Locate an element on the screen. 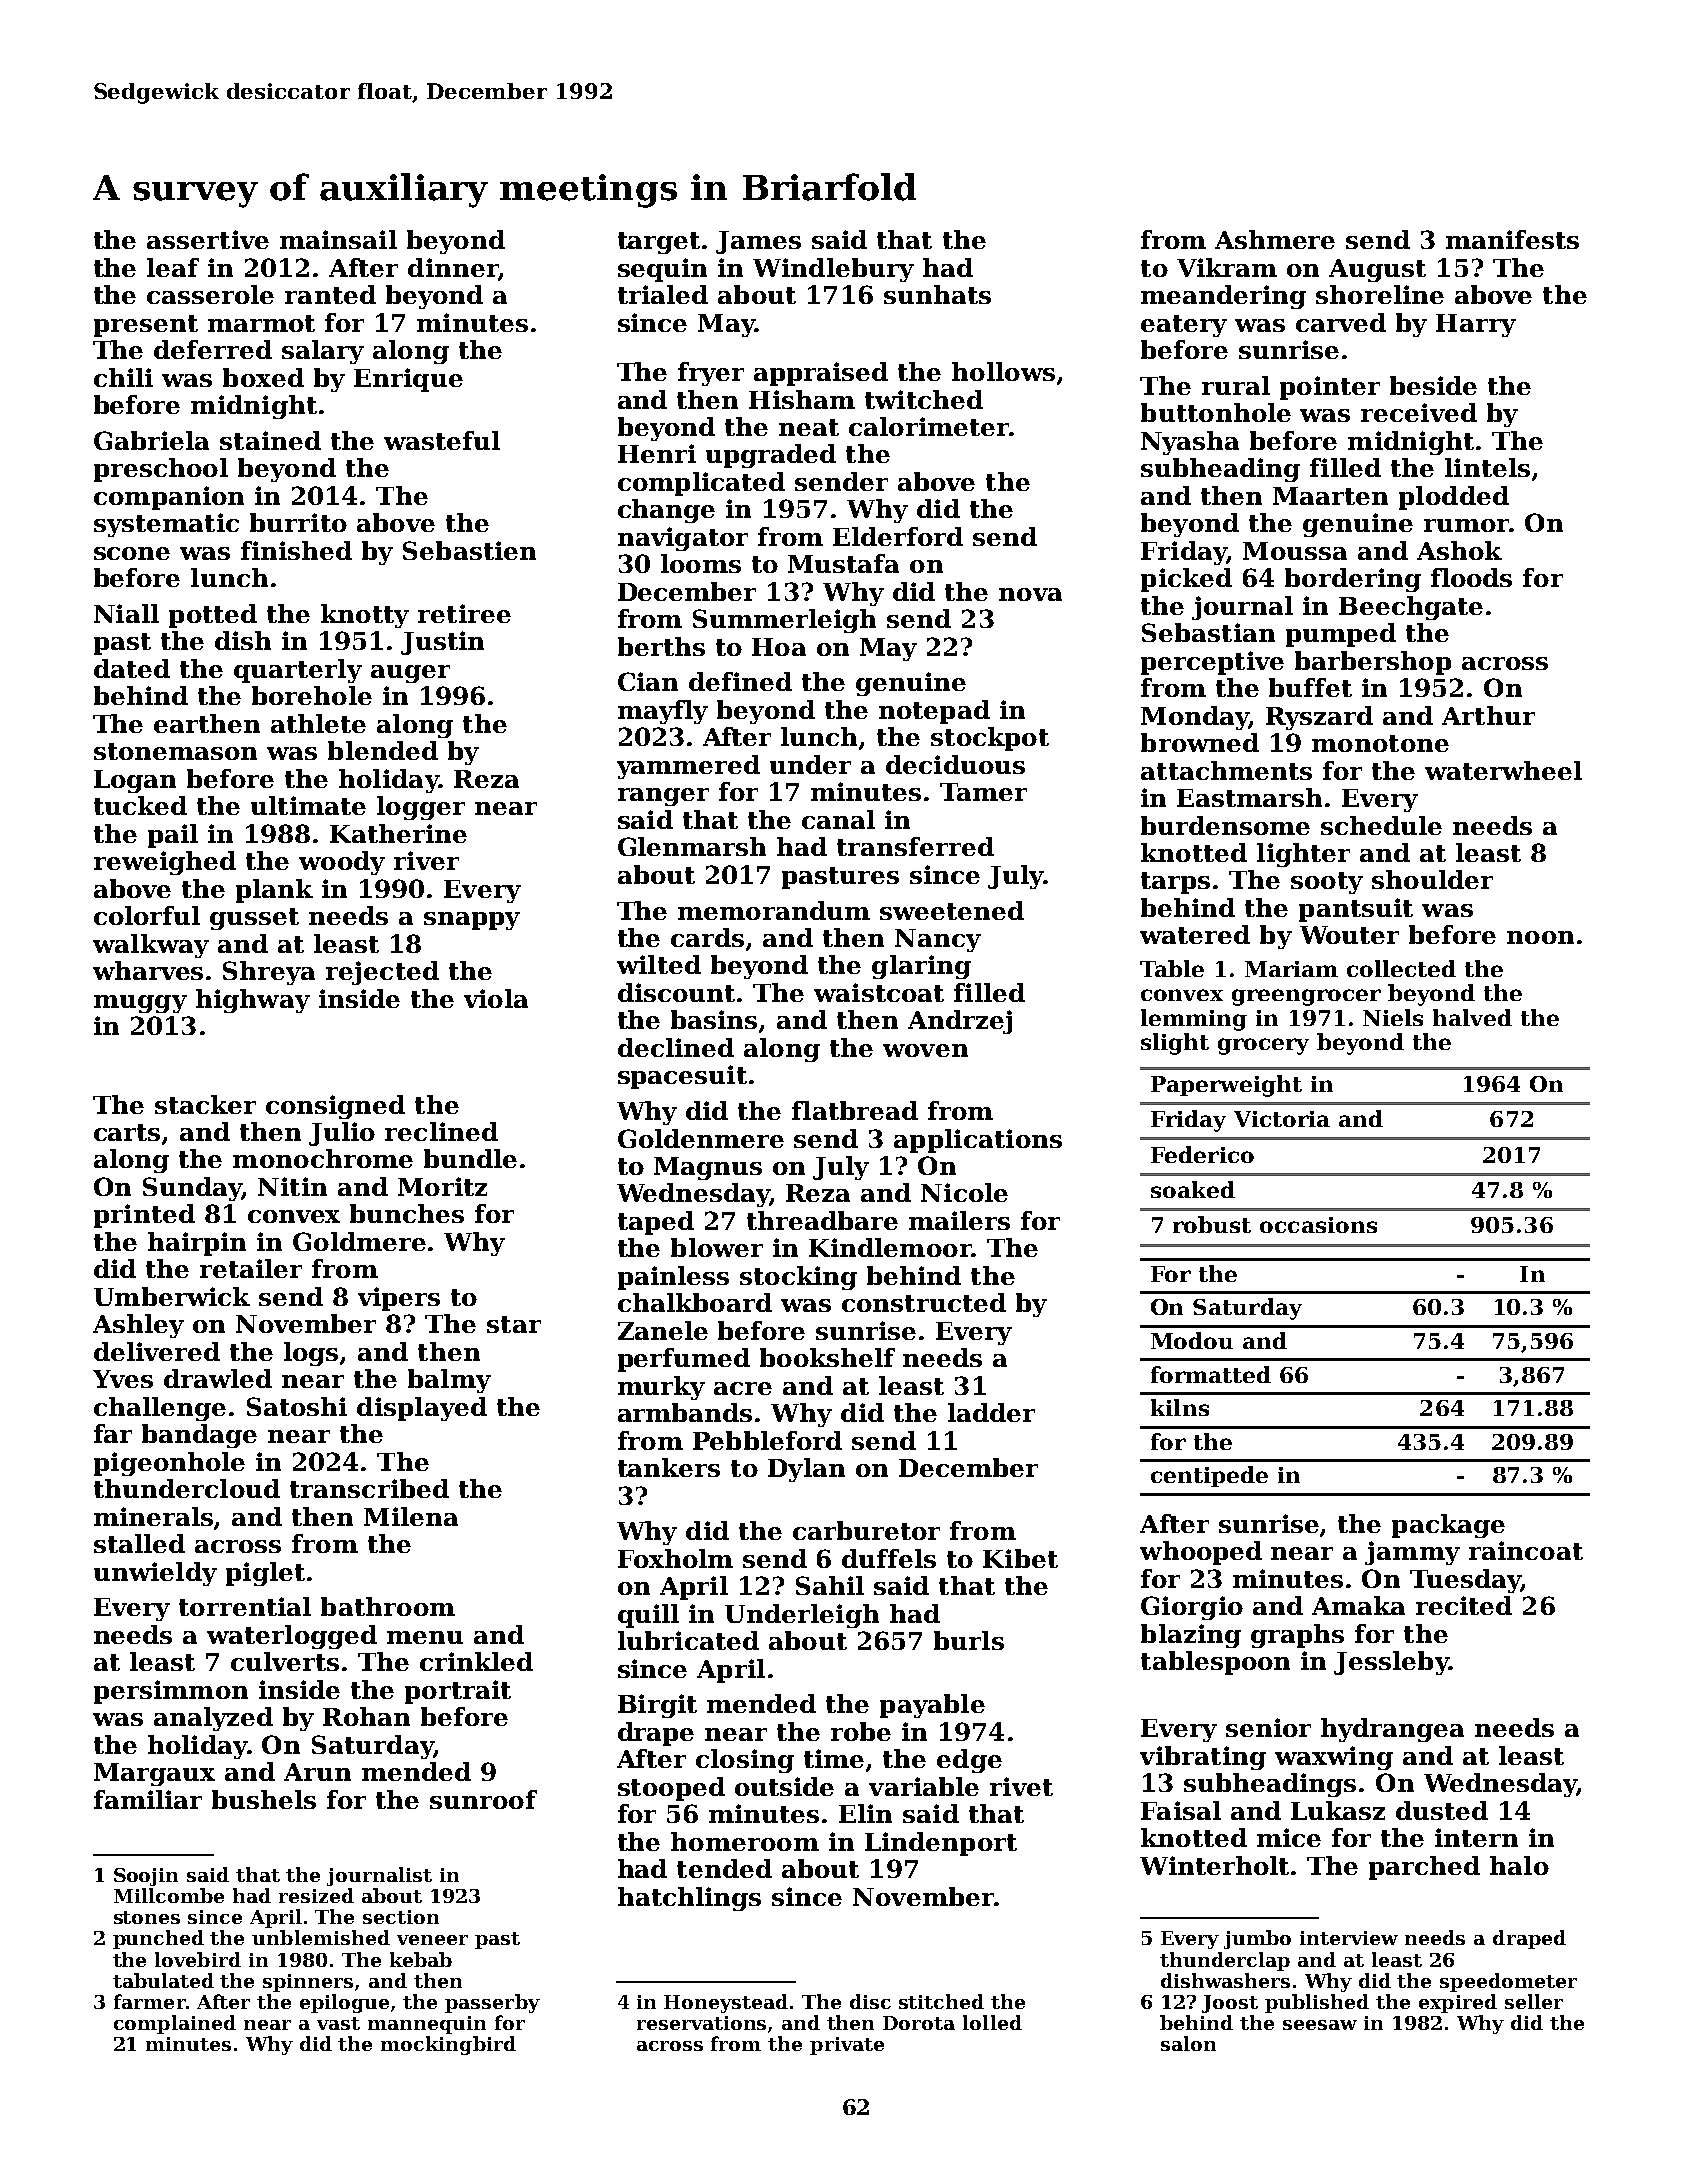 This screenshot has width=1683, height=2178. spacesuit is located at coordinates (682, 1077).
